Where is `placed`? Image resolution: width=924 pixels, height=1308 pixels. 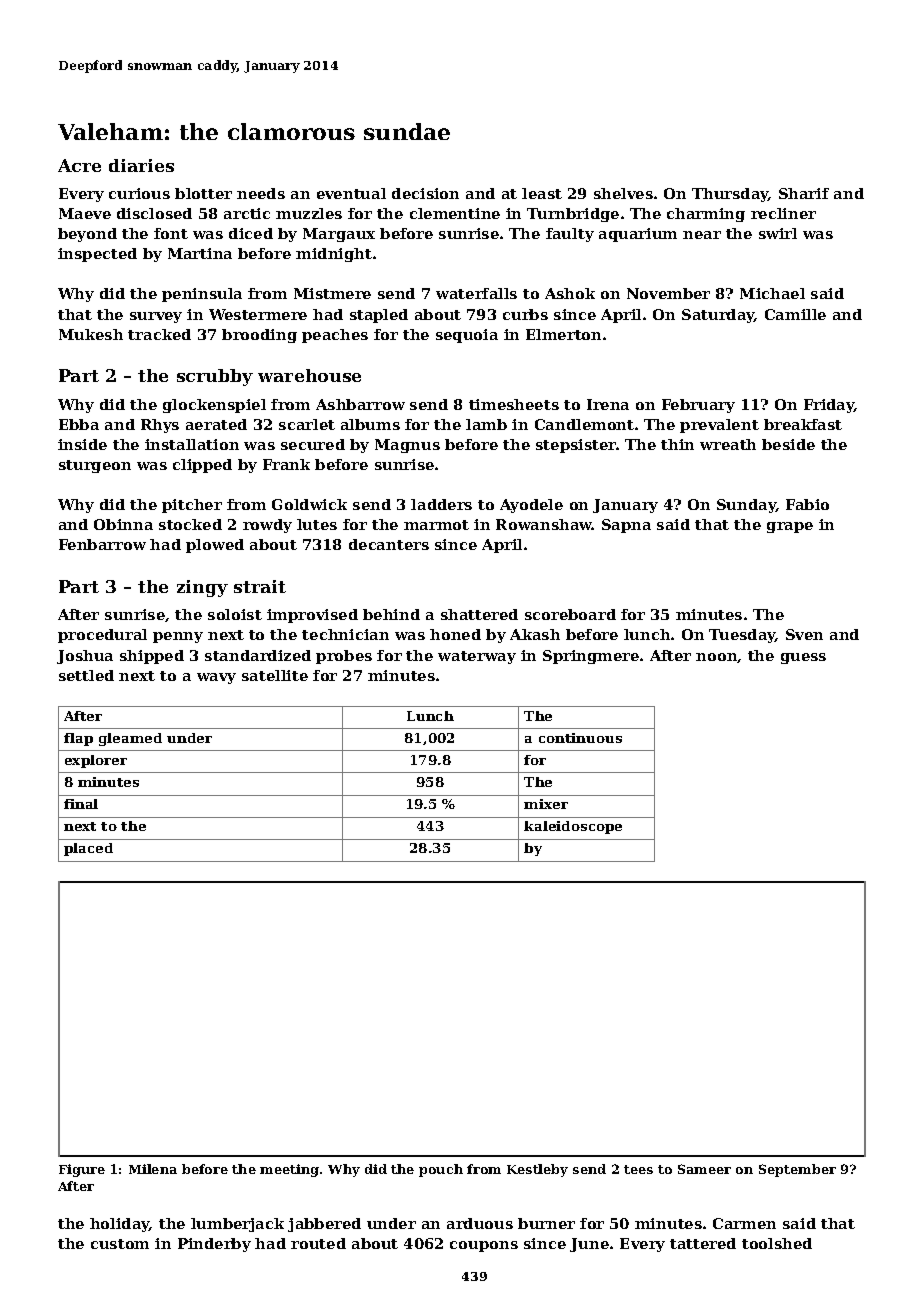
placed is located at coordinates (88, 849).
